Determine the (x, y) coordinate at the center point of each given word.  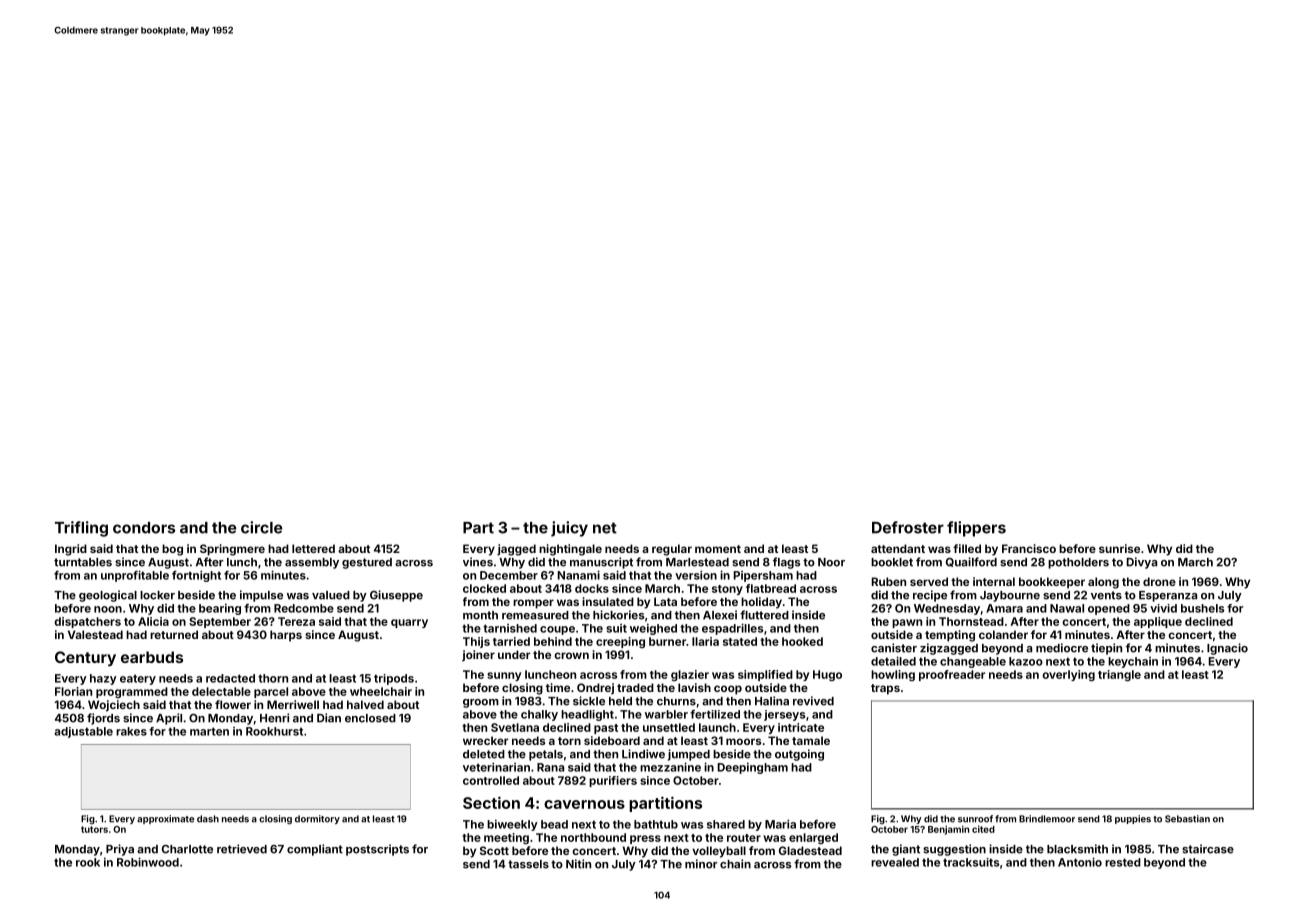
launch (717, 727)
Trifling (81, 529)
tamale (811, 740)
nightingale (570, 550)
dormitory (317, 819)
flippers (976, 529)
